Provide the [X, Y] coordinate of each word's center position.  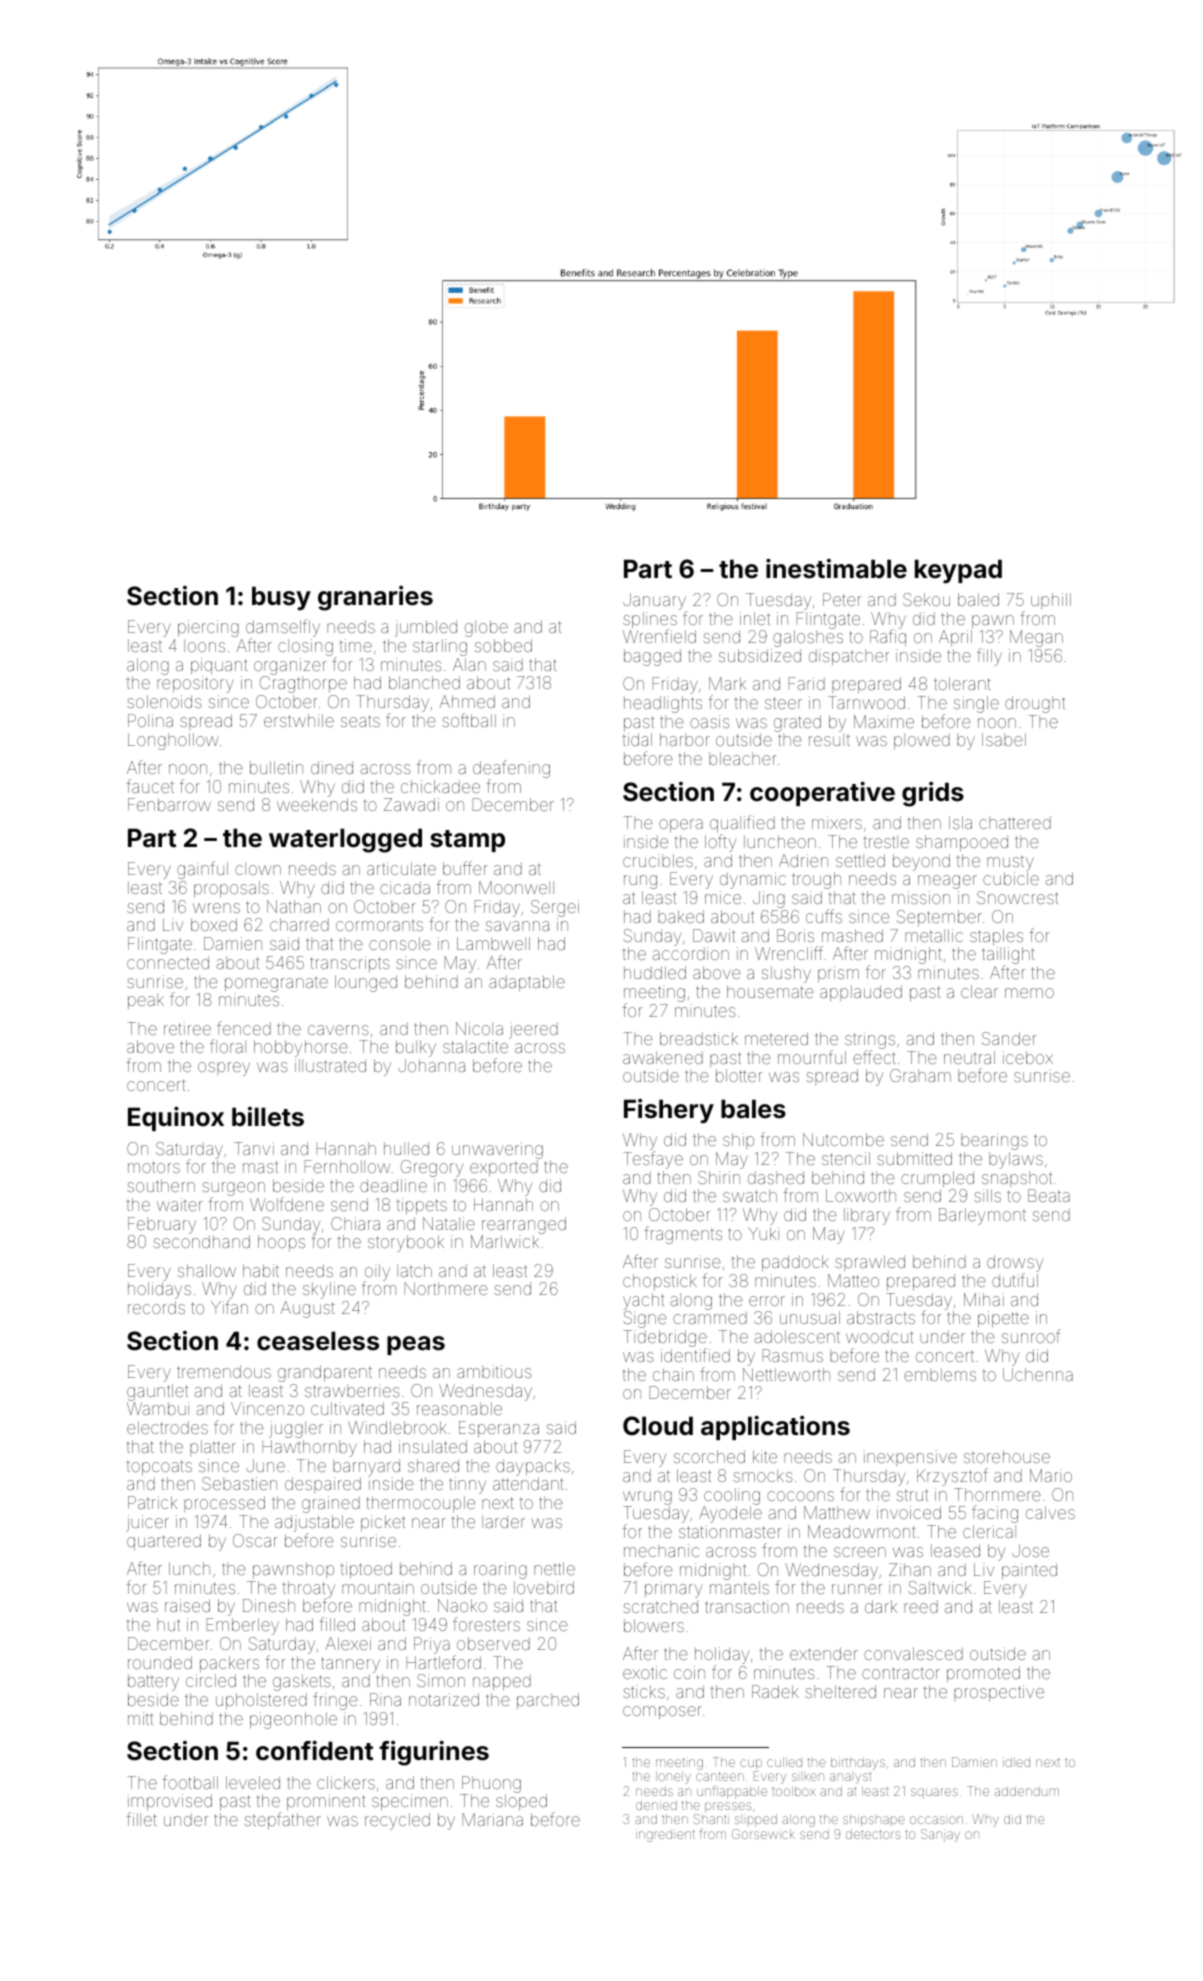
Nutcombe [843, 1139]
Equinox [176, 1118]
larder [503, 1521]
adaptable [527, 983]
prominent [326, 1802]
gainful [202, 870]
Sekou [926, 599]
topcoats [159, 1467]
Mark [727, 683]
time [355, 645]
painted [1029, 1571]
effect [874, 1057]
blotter [739, 1075]
